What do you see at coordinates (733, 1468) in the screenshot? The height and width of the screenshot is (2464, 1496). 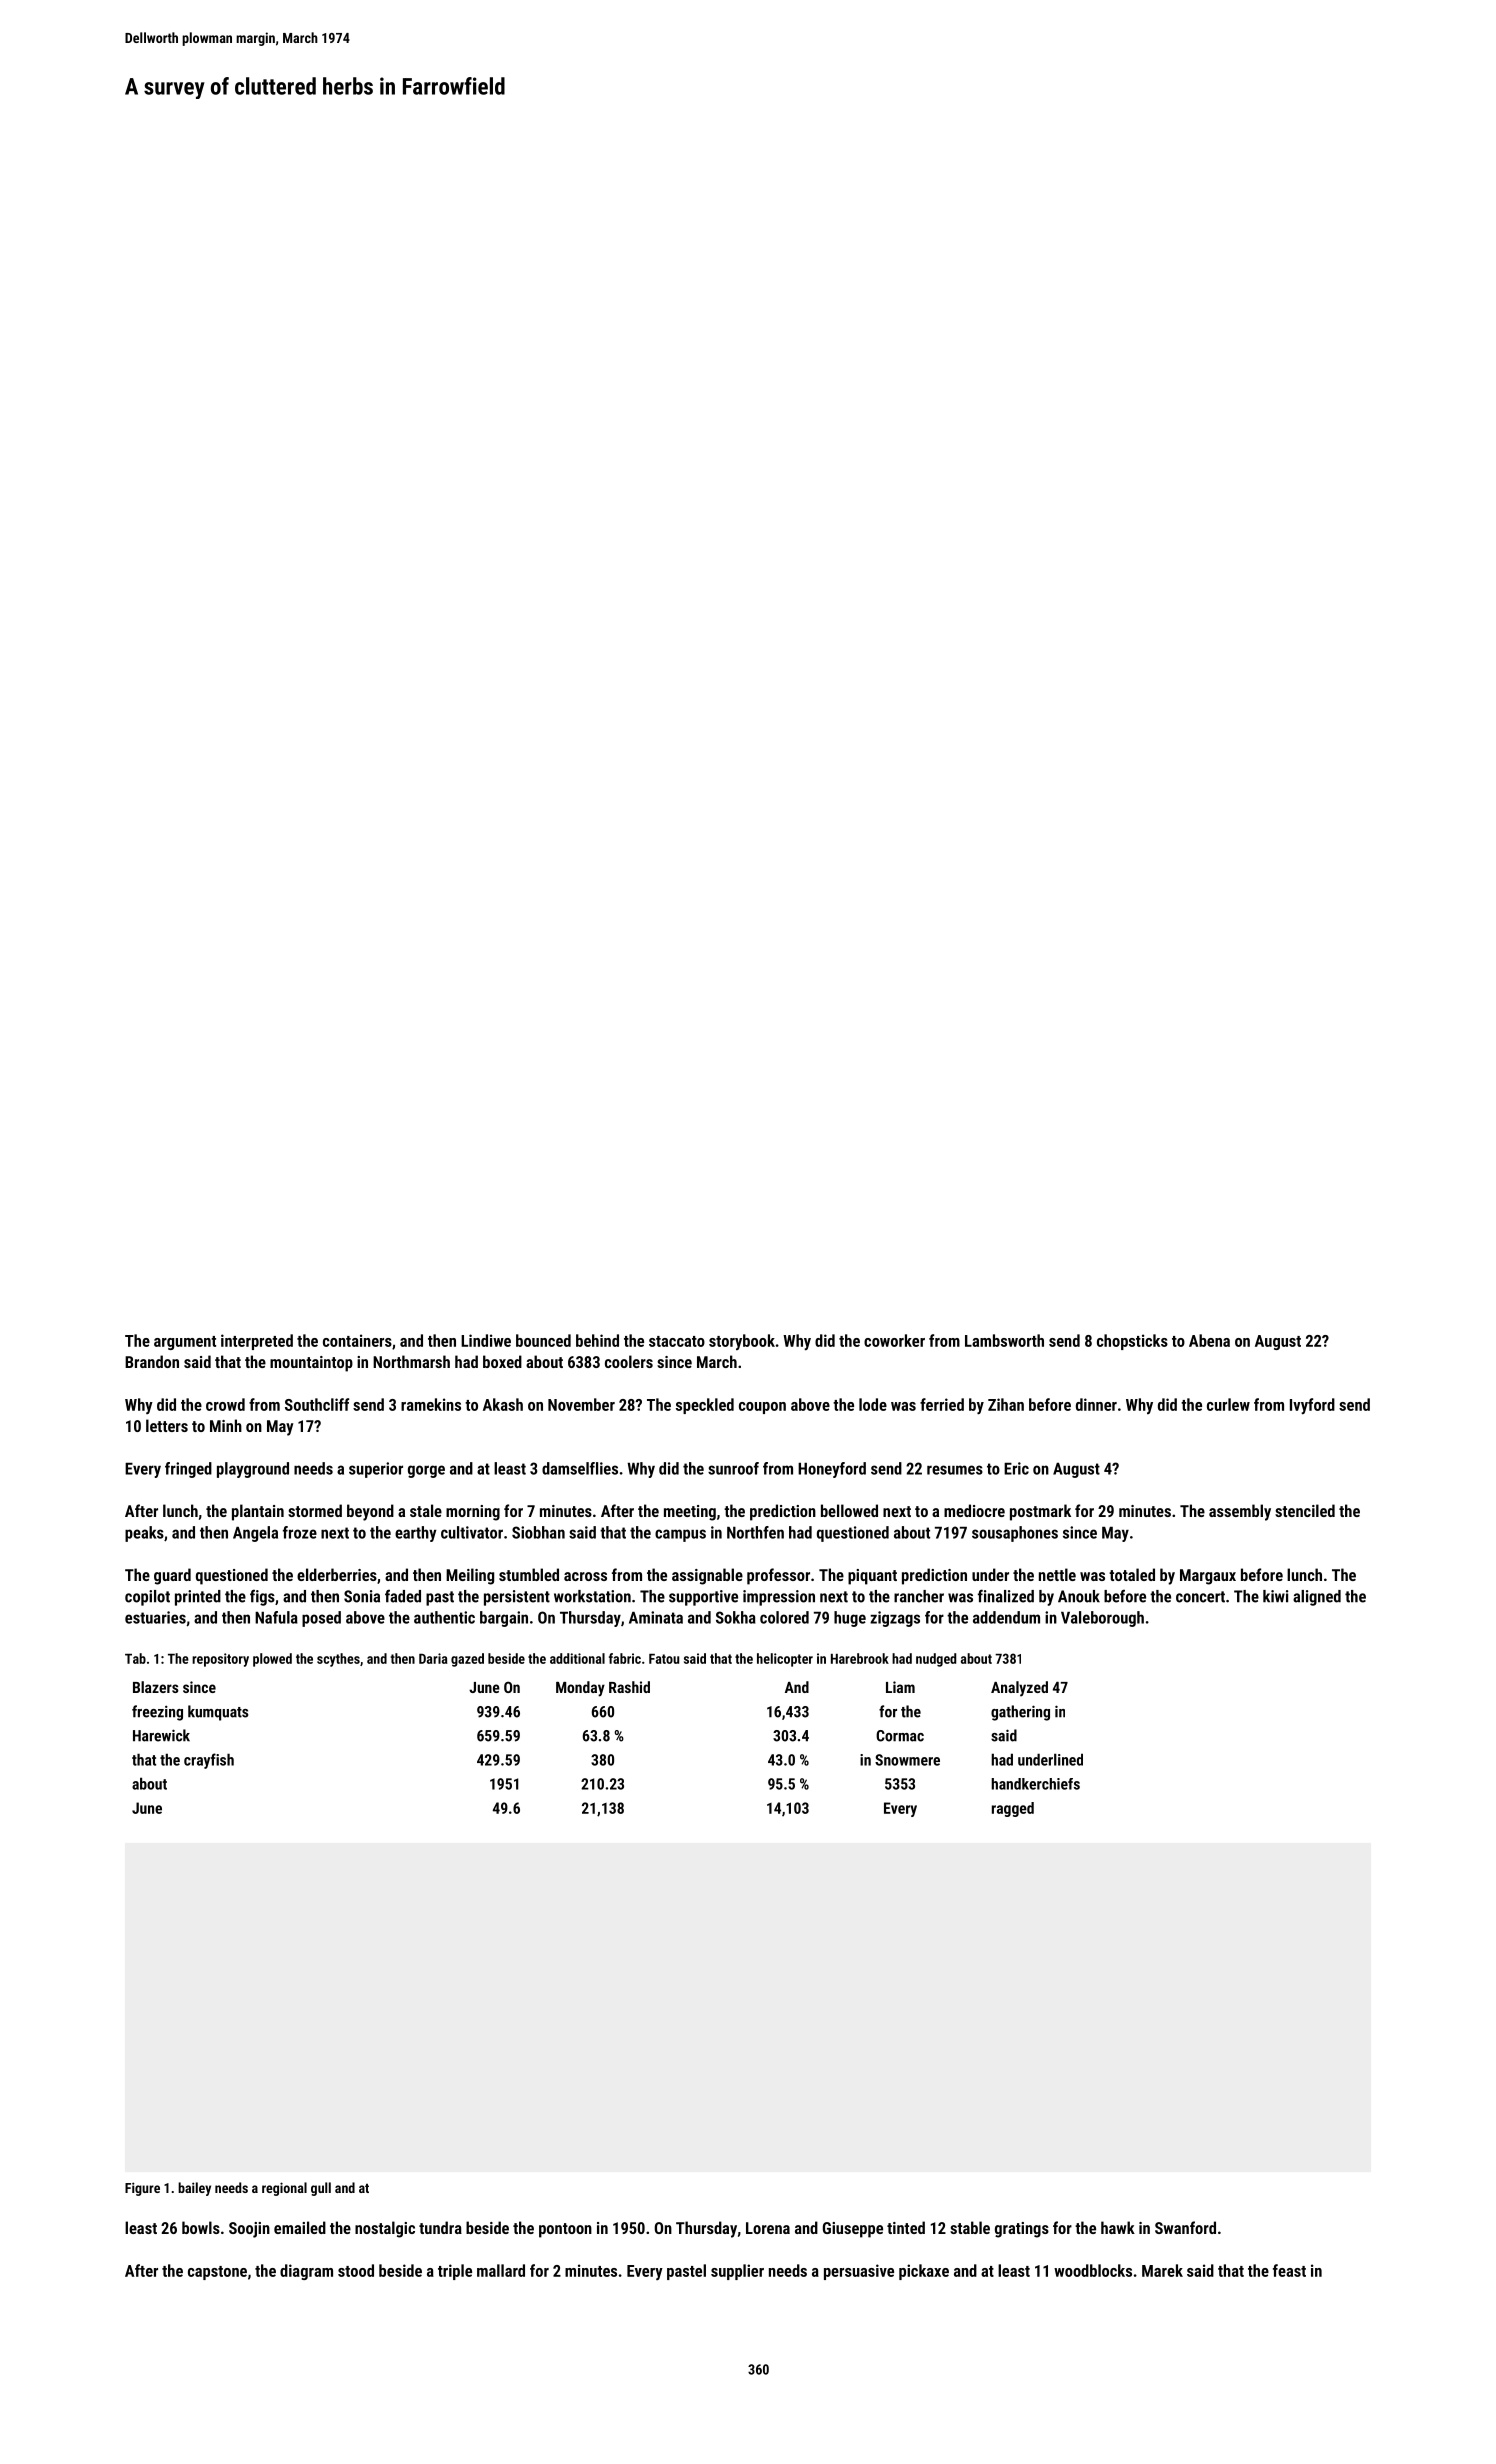 I see `sunroof` at bounding box center [733, 1468].
